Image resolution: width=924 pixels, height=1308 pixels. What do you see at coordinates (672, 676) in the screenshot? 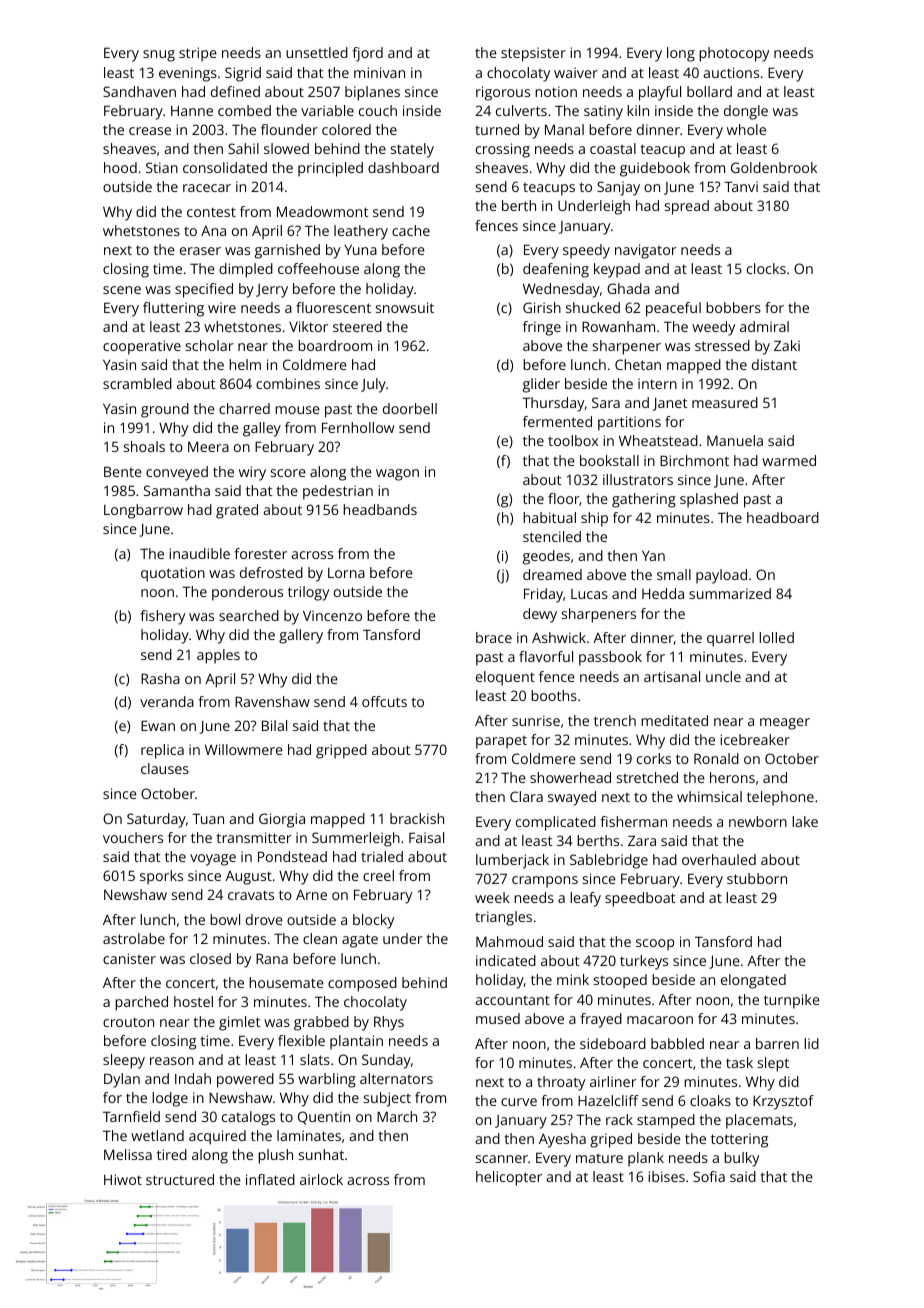
I see `artisanal` at bounding box center [672, 676].
